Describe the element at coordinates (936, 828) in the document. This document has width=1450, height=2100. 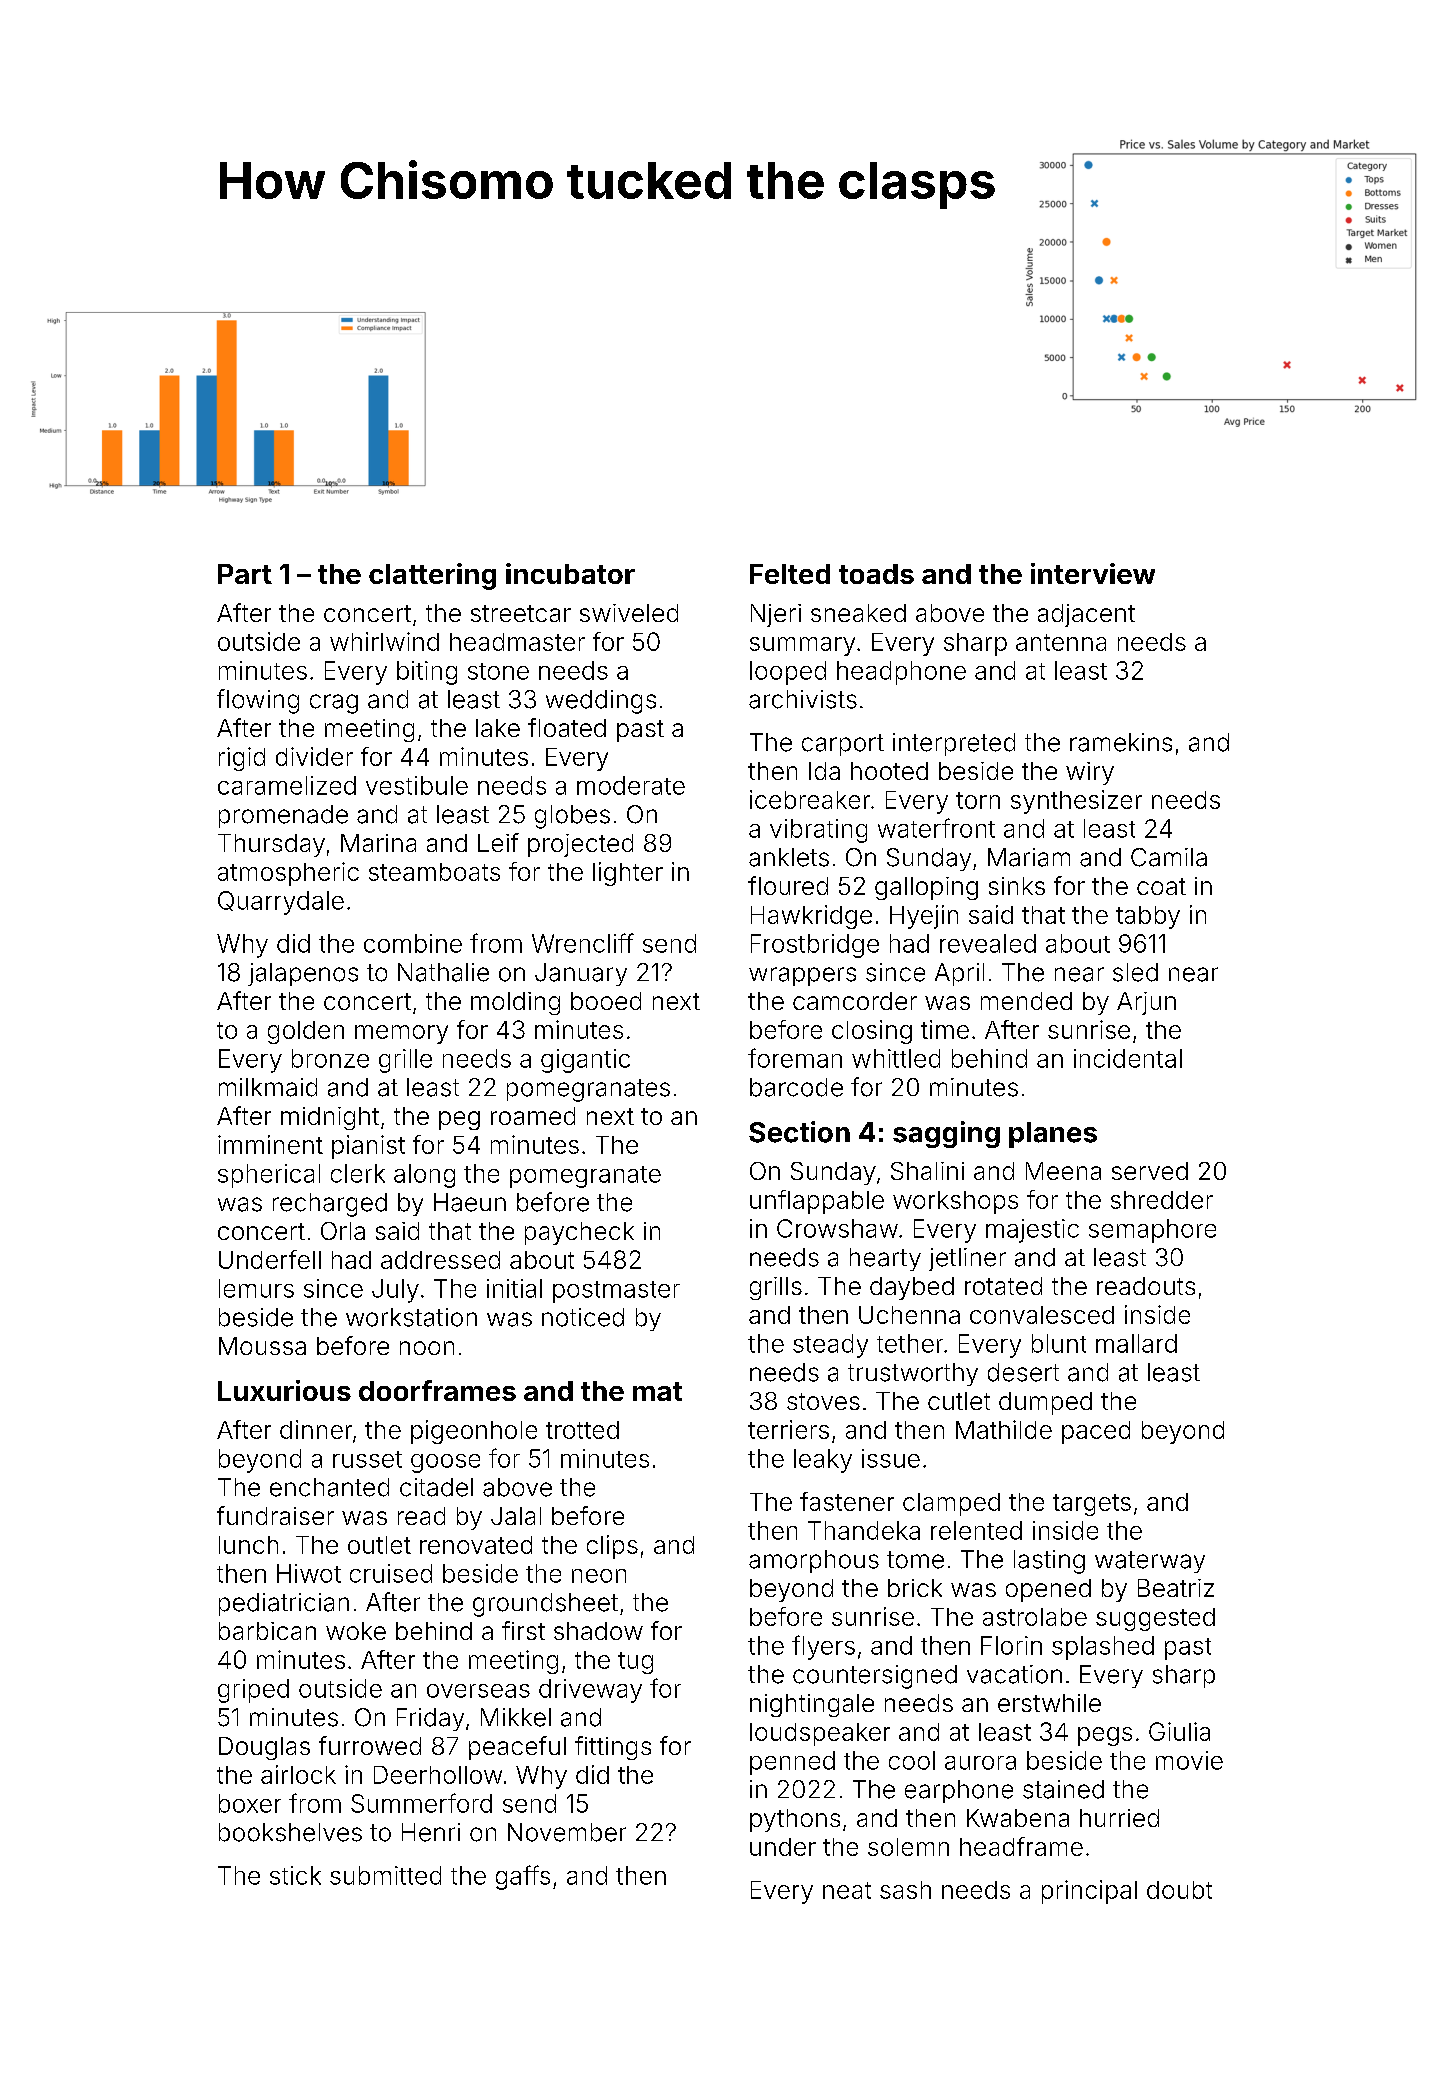
I see `waterfront` at that location.
